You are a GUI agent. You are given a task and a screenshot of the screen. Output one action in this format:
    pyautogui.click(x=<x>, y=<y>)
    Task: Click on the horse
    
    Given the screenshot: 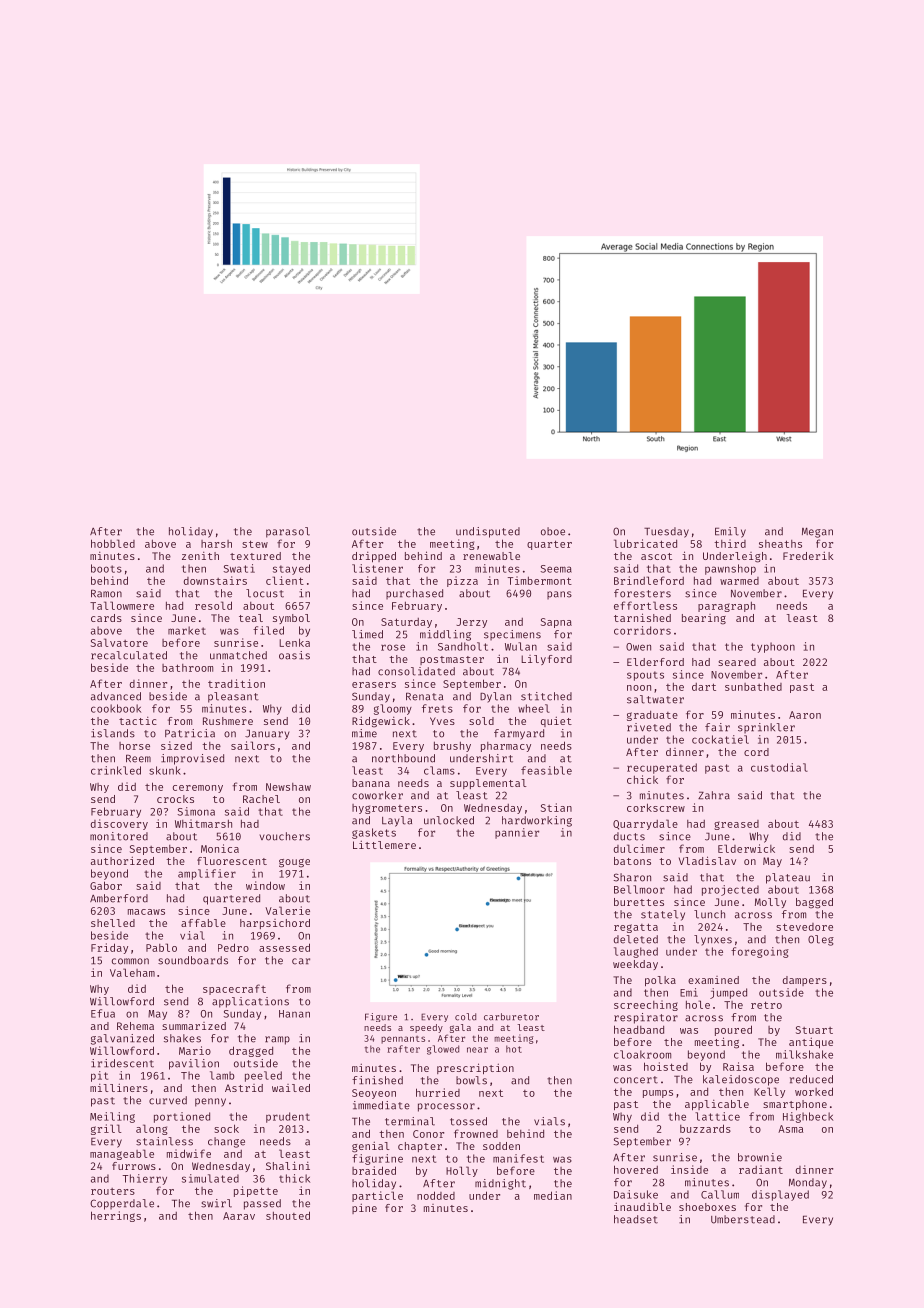 What is the action you would take?
    pyautogui.click(x=134, y=746)
